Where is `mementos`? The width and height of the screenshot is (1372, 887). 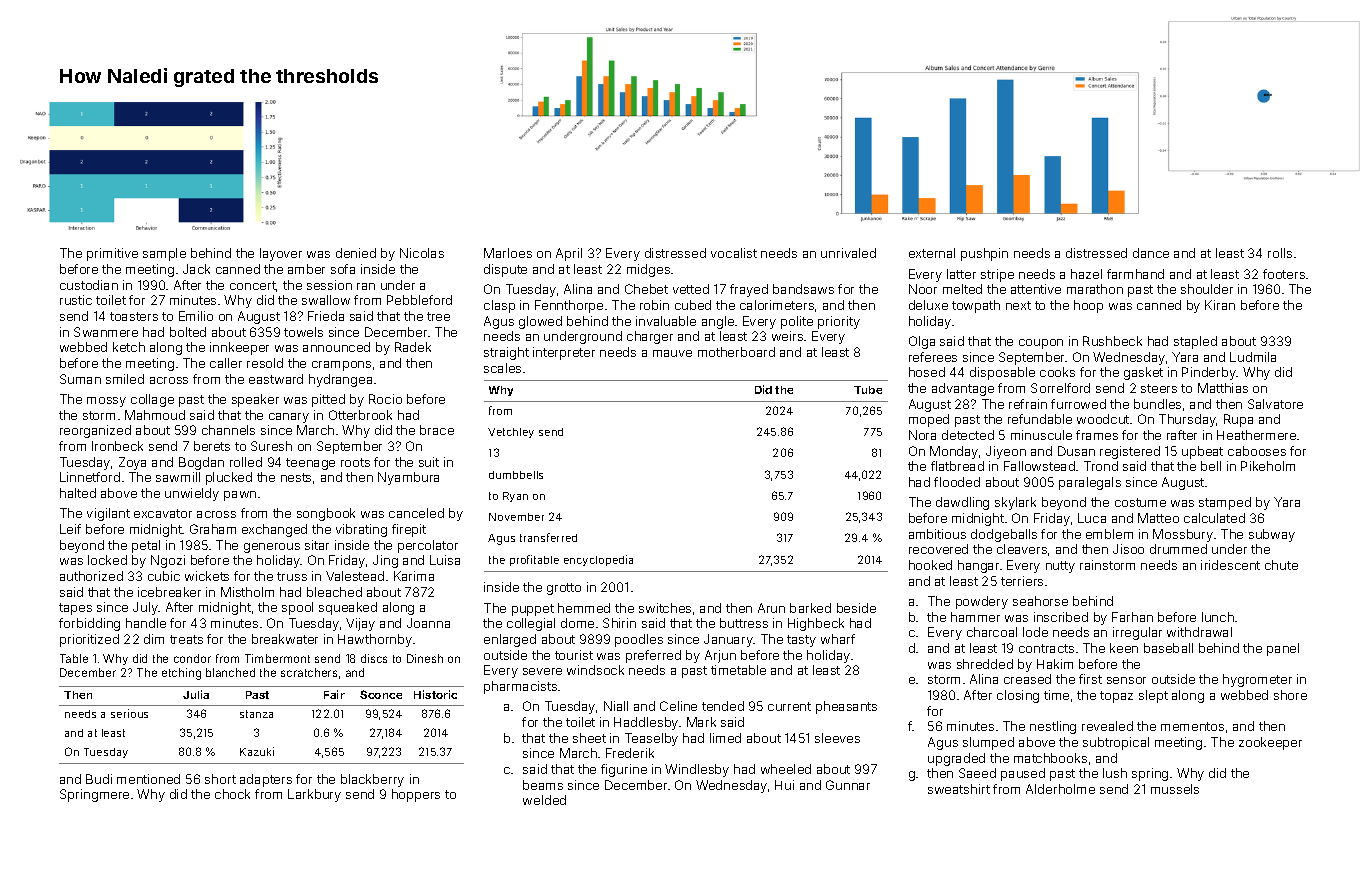
mementos is located at coordinates (1192, 726).
